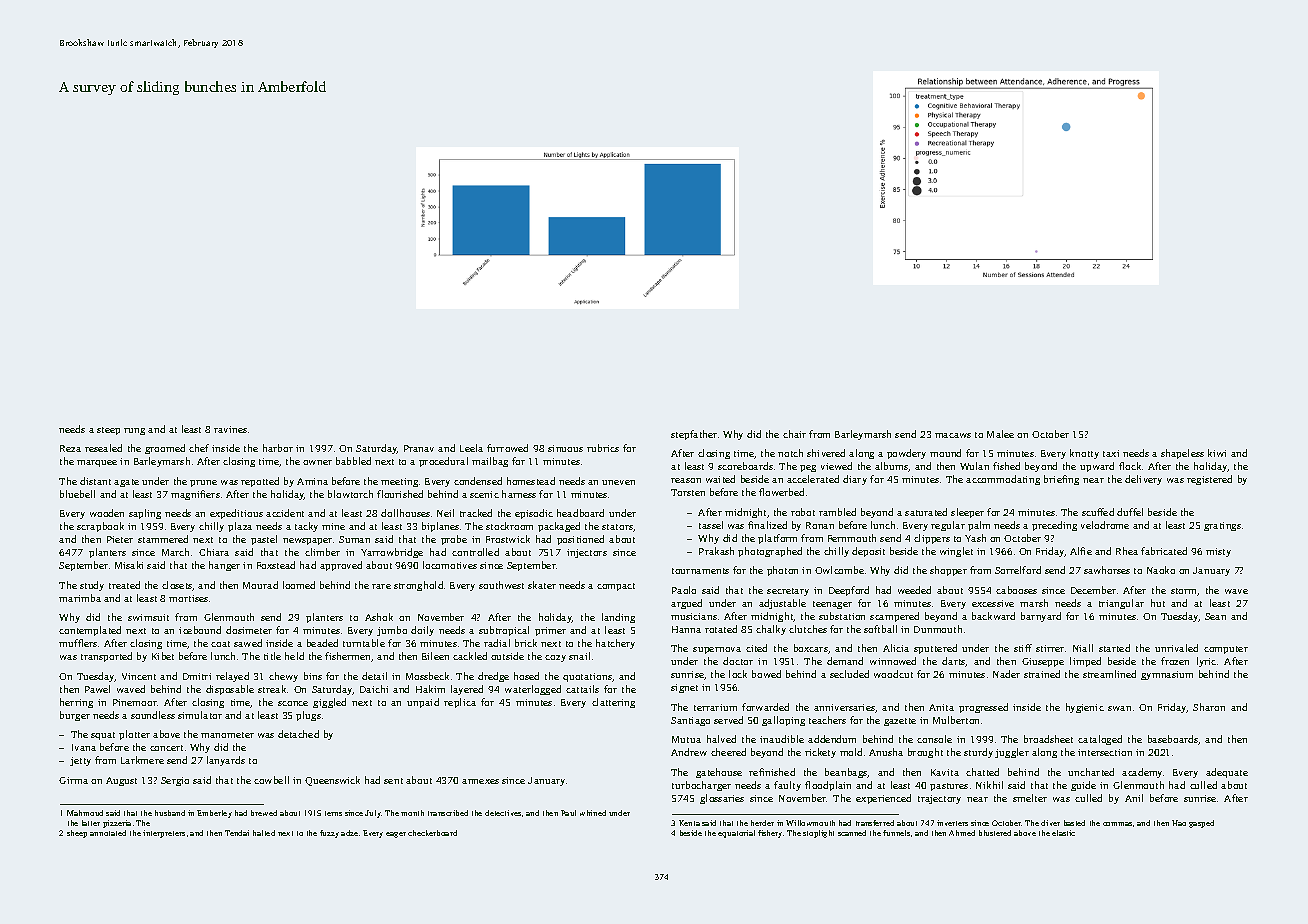  Describe the element at coordinates (1000, 434) in the screenshot. I see `Malee` at that location.
